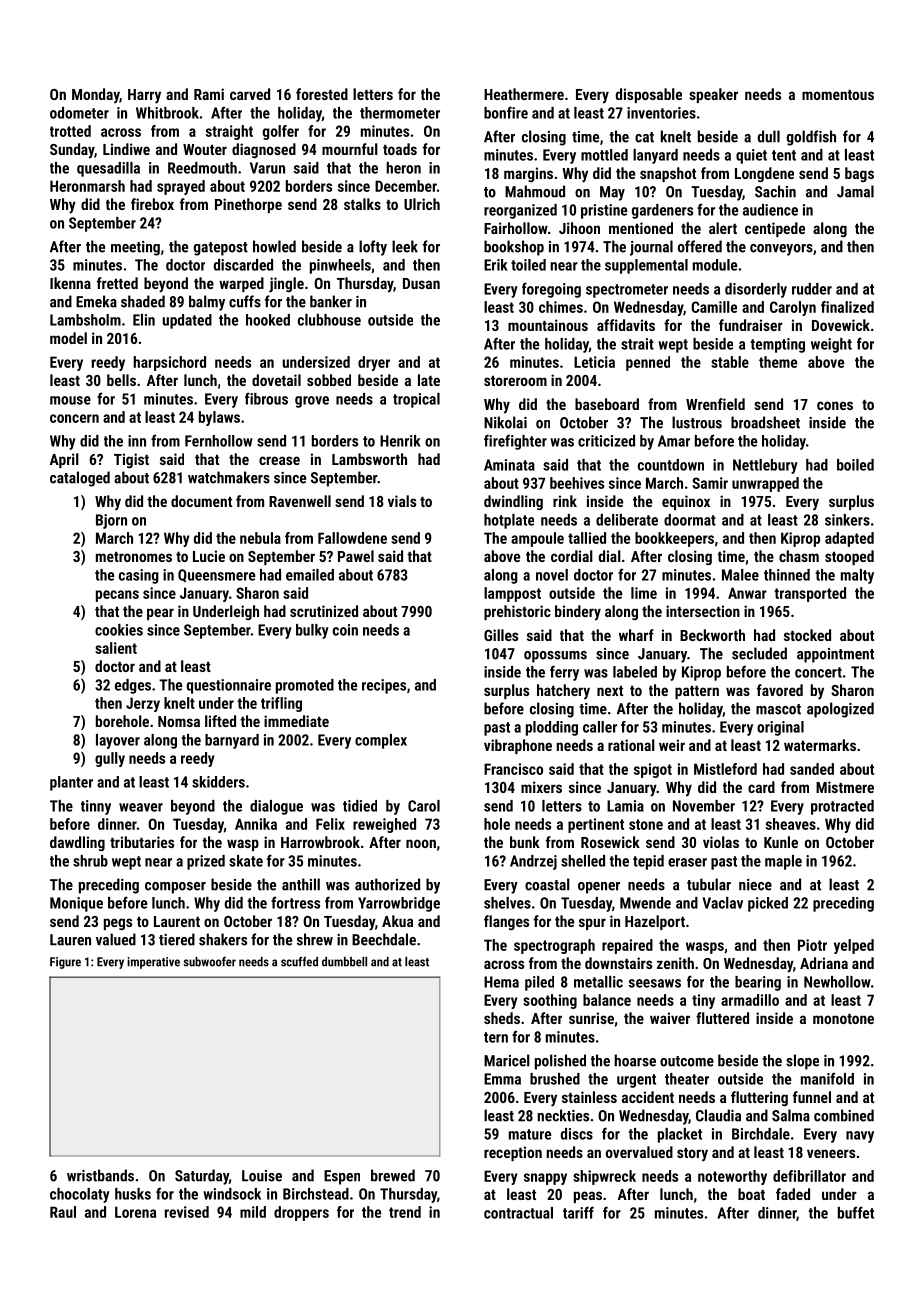  What do you see at coordinates (765, 484) in the screenshot?
I see `unwrapped` at bounding box center [765, 484].
